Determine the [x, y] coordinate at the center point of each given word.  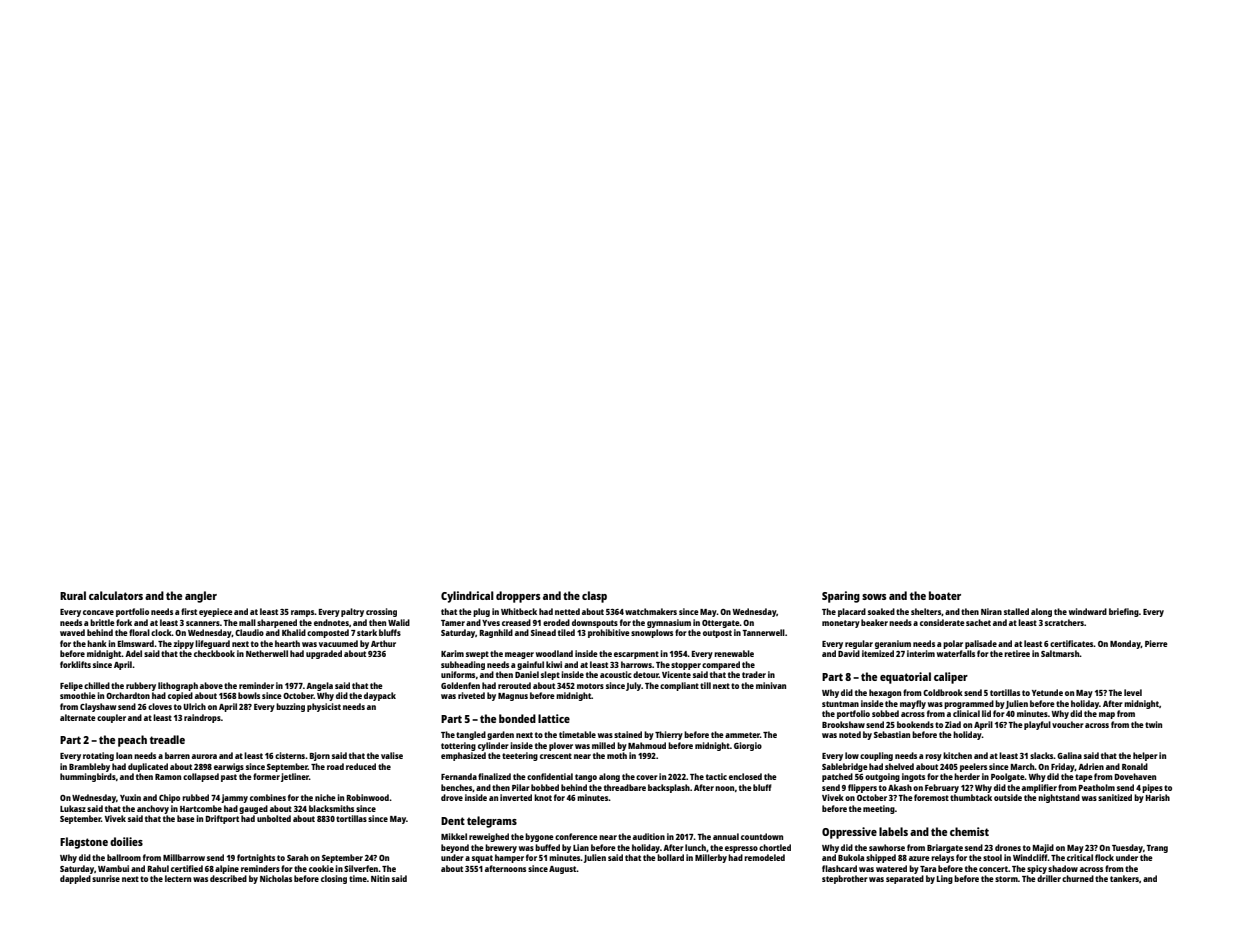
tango [586, 778]
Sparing [841, 597]
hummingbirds [88, 777]
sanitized [1115, 797]
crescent [556, 756]
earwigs [229, 767]
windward [1088, 611]
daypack [380, 696]
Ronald [1135, 766]
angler [201, 597]
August [563, 870]
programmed [969, 704]
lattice [554, 718]
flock [1104, 857]
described [228, 878]
